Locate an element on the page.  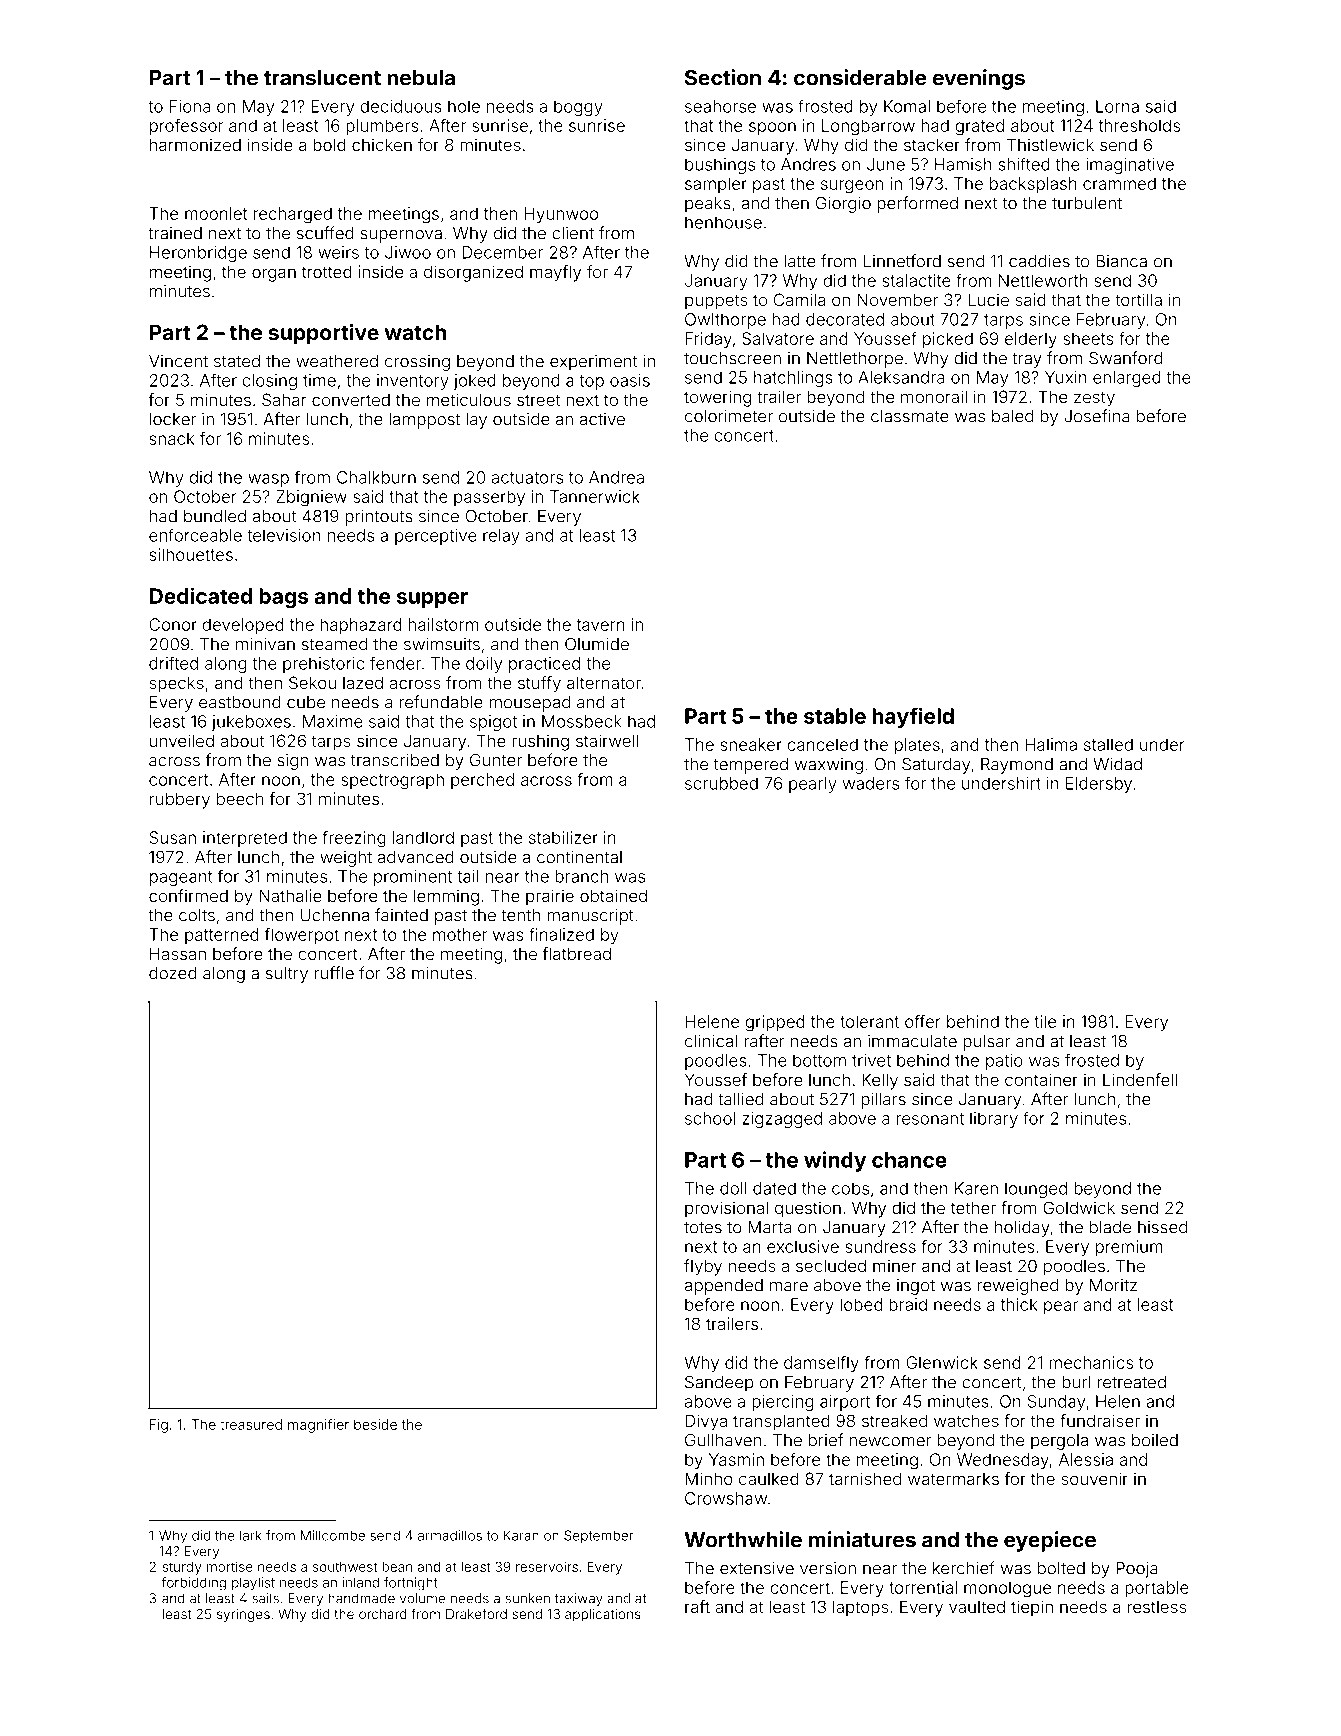
bold is located at coordinates (329, 144).
